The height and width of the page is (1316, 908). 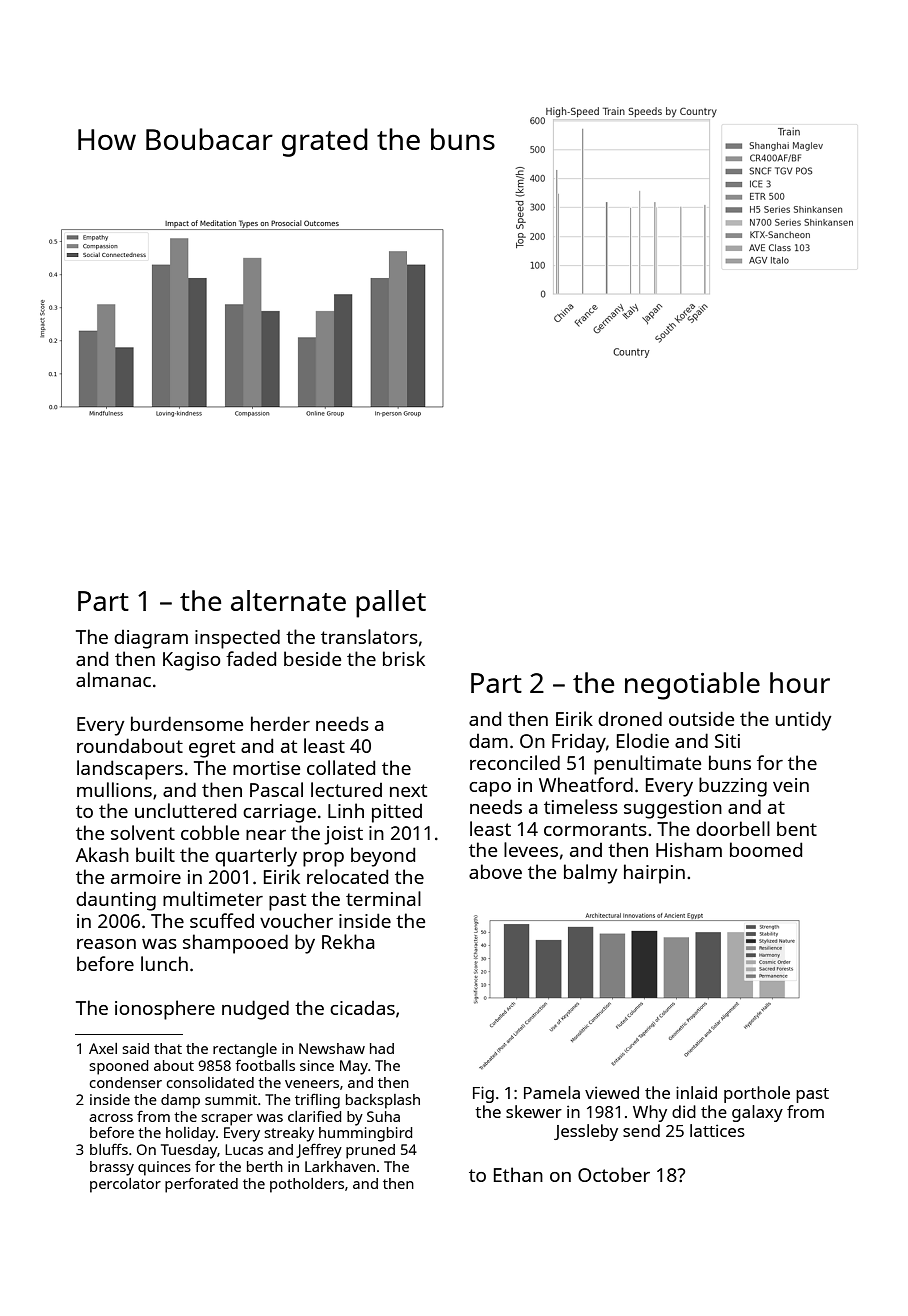 What do you see at coordinates (654, 874) in the page?
I see `hairpin` at bounding box center [654, 874].
